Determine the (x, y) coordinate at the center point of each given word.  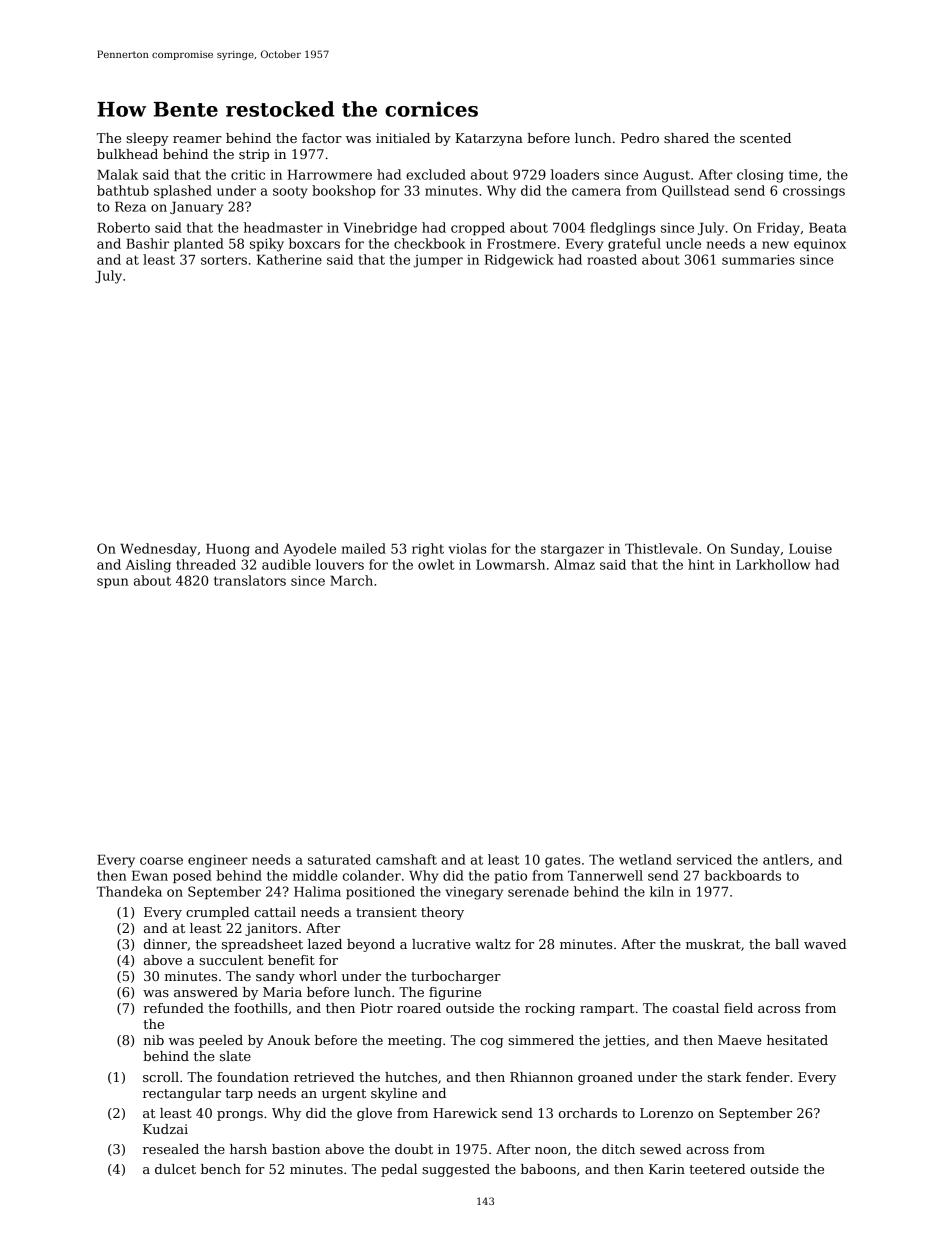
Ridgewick (519, 261)
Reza (130, 207)
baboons (548, 1169)
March (351, 580)
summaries (758, 260)
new (775, 245)
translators (250, 580)
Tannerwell (605, 875)
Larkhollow (773, 564)
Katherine (289, 259)
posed (192, 876)
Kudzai (165, 1129)
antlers (786, 859)
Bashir (147, 243)
